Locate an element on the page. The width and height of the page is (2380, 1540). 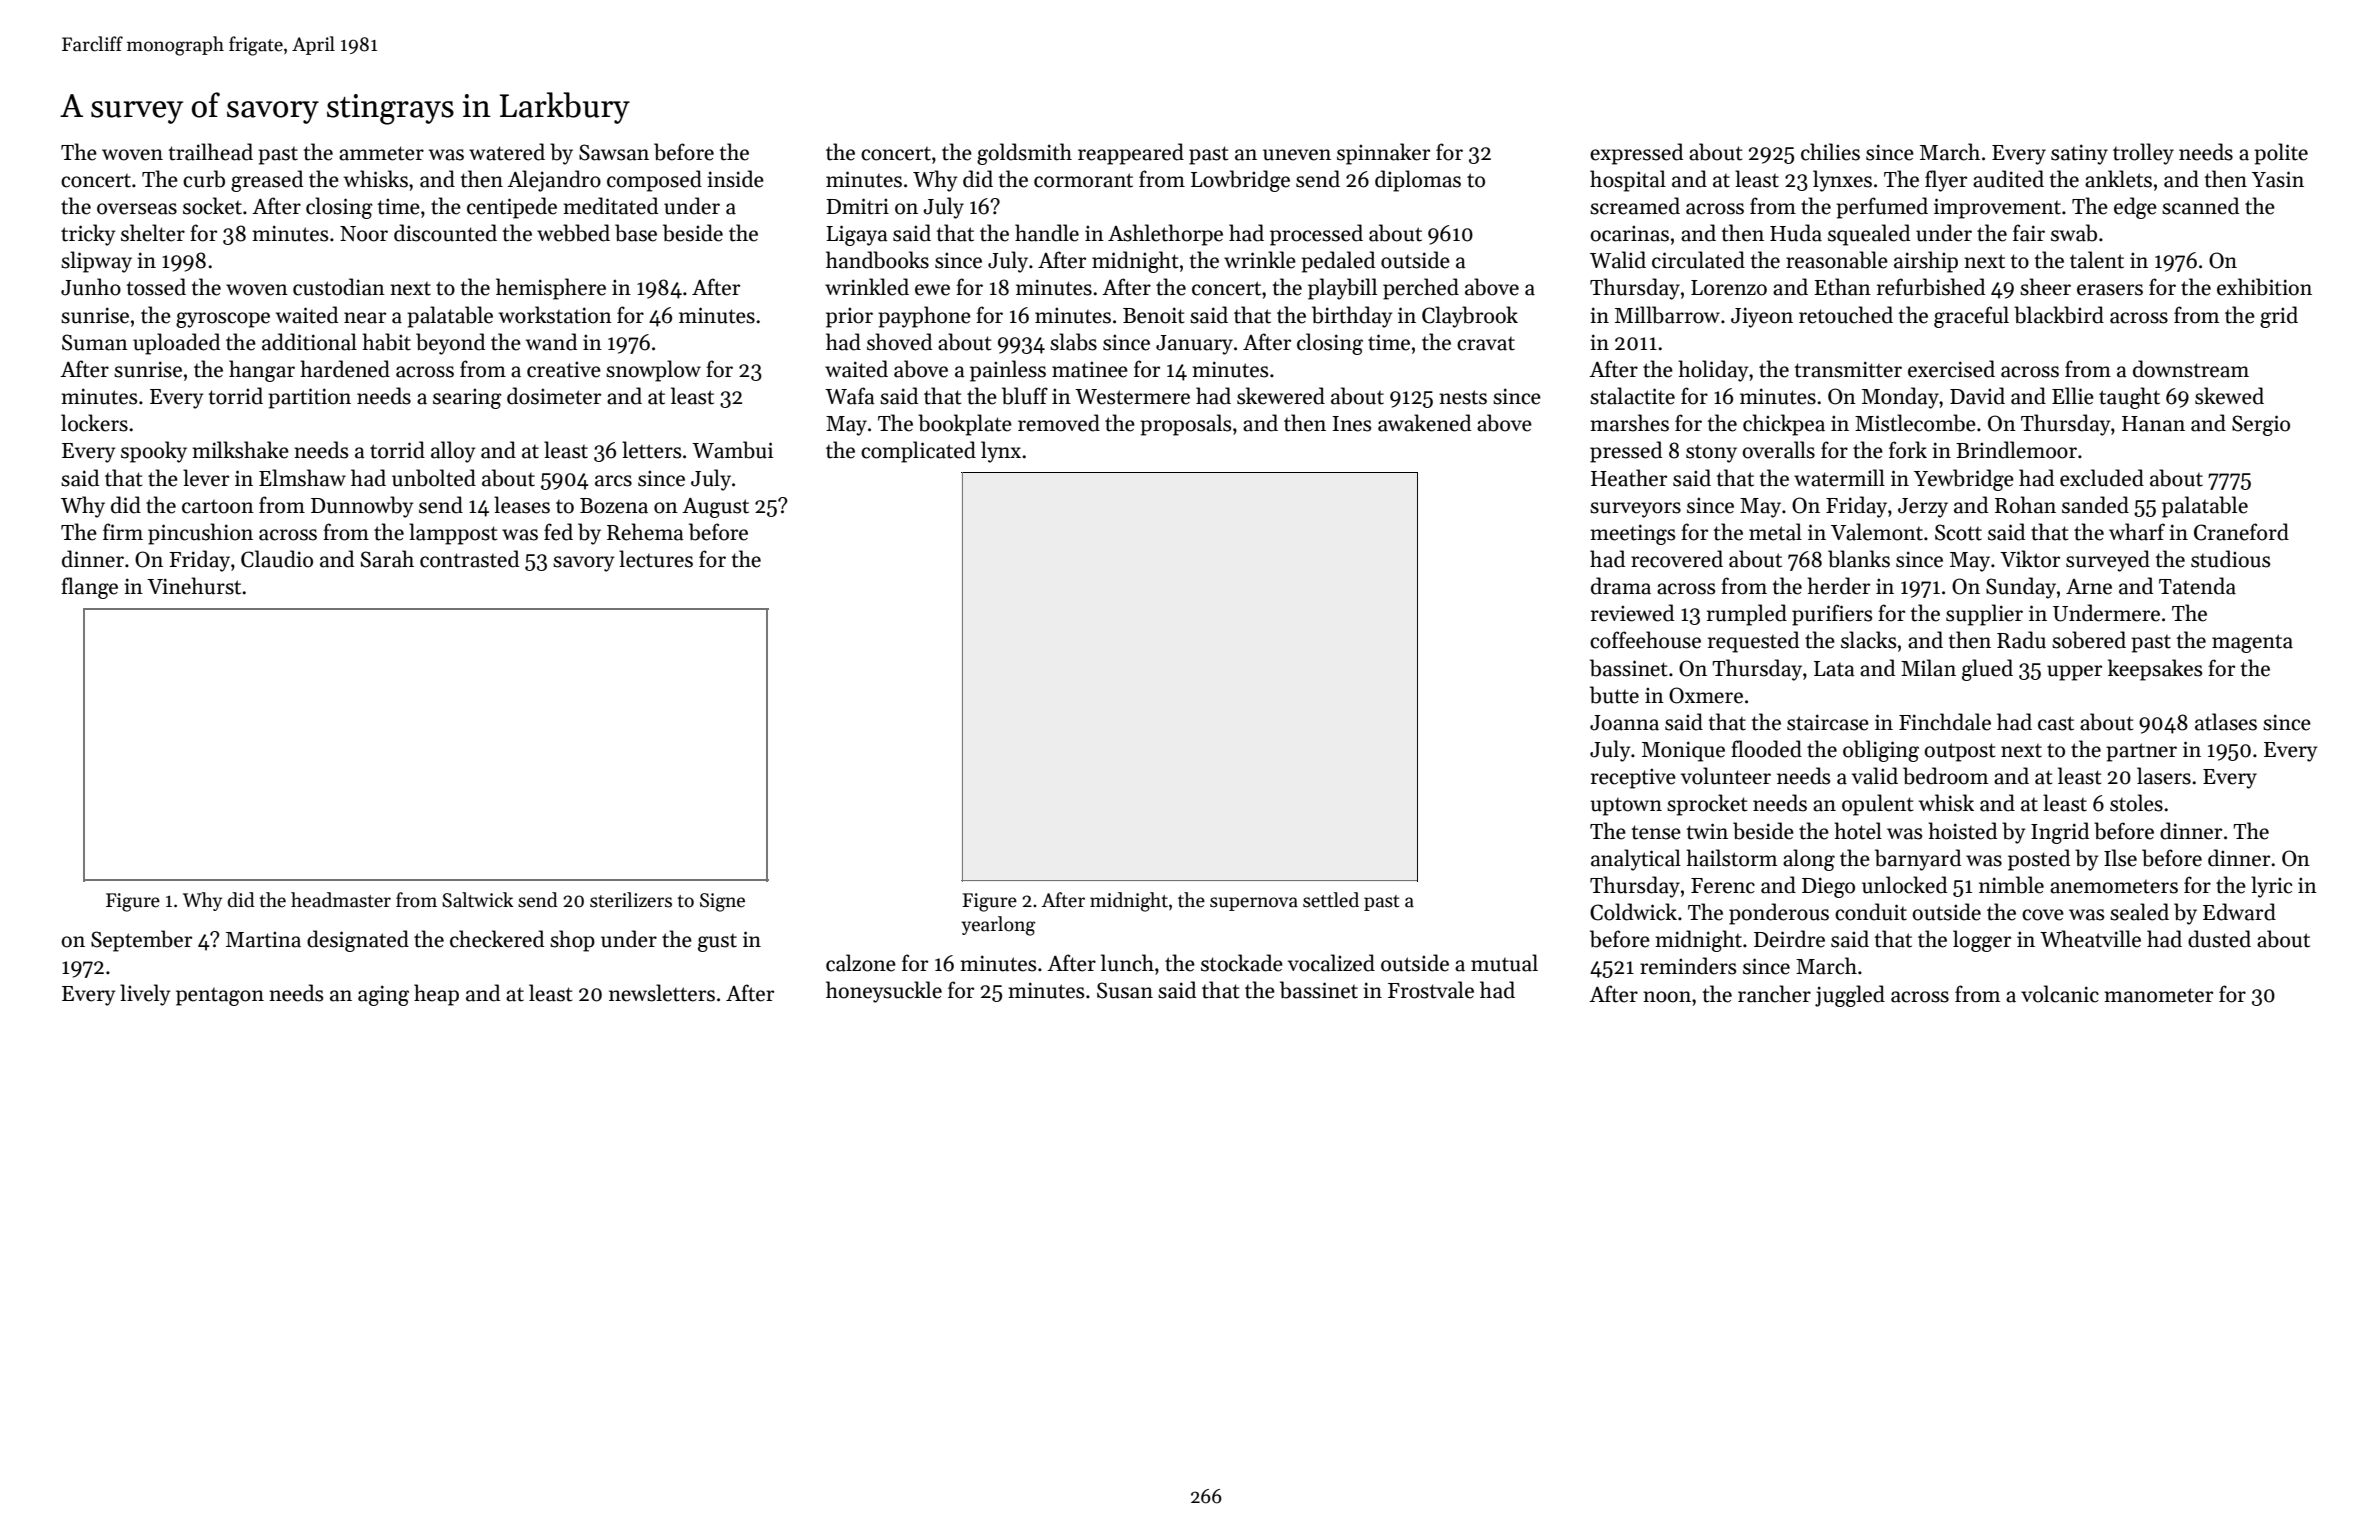
trolley is located at coordinates (2143, 154).
